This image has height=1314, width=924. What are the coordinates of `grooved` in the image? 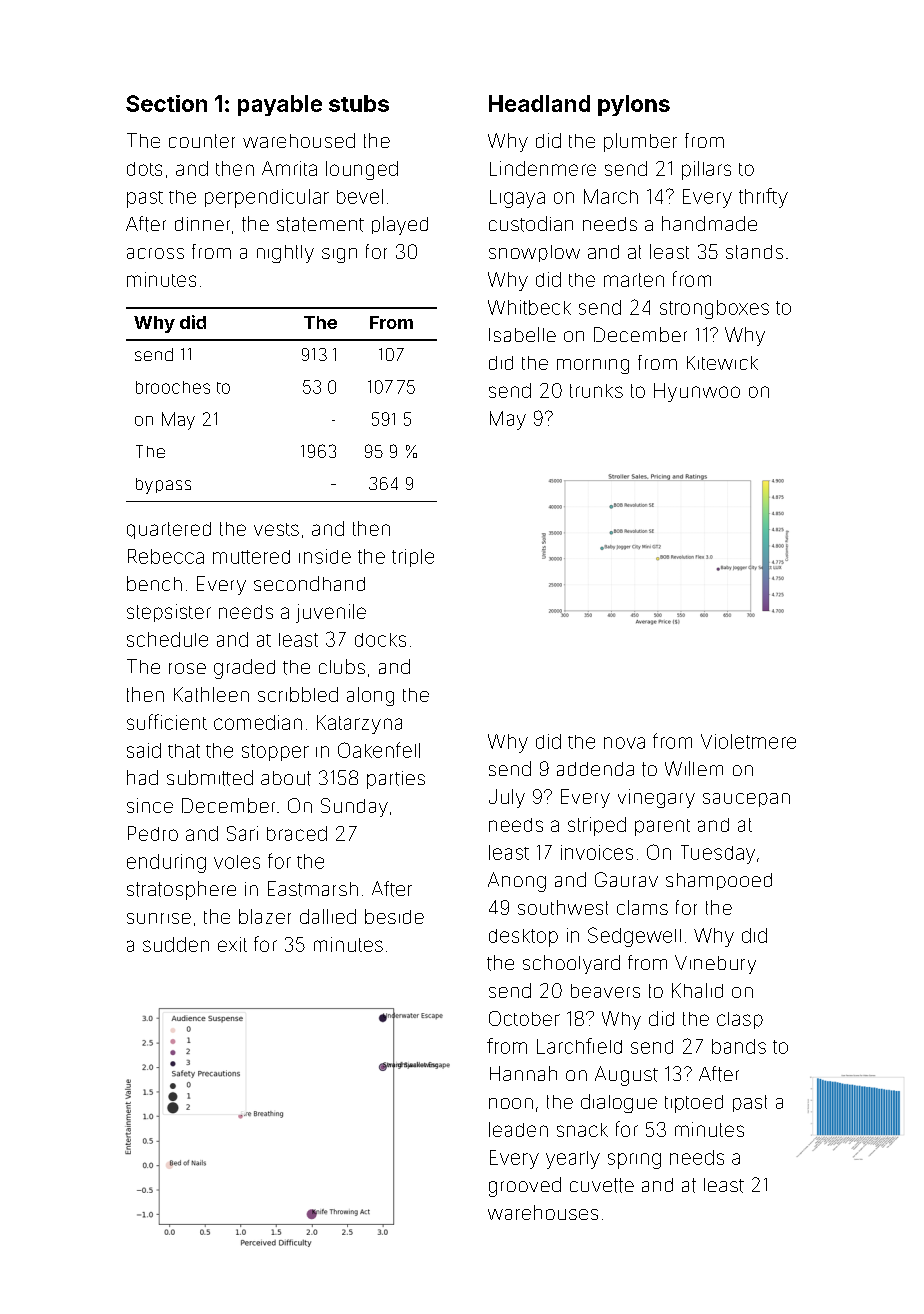 It's located at (525, 1187).
